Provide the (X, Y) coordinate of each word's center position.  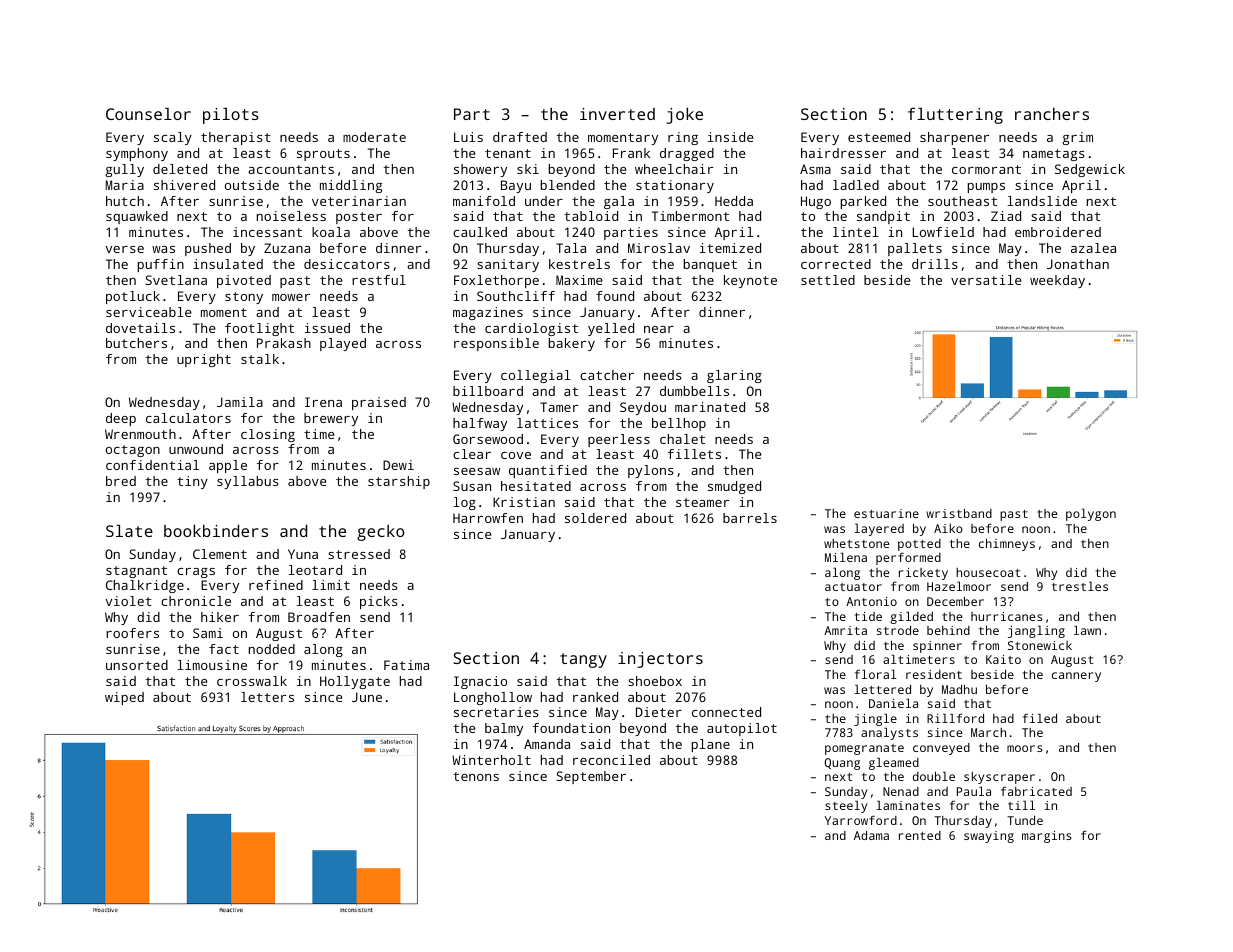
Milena (846, 557)
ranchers (1052, 114)
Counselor (148, 113)
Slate (129, 530)
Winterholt (491, 760)
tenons (476, 776)
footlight (259, 329)
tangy (583, 660)
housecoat (988, 572)
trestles (1080, 586)
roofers (132, 633)
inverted (617, 114)
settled (828, 280)
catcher (607, 375)
